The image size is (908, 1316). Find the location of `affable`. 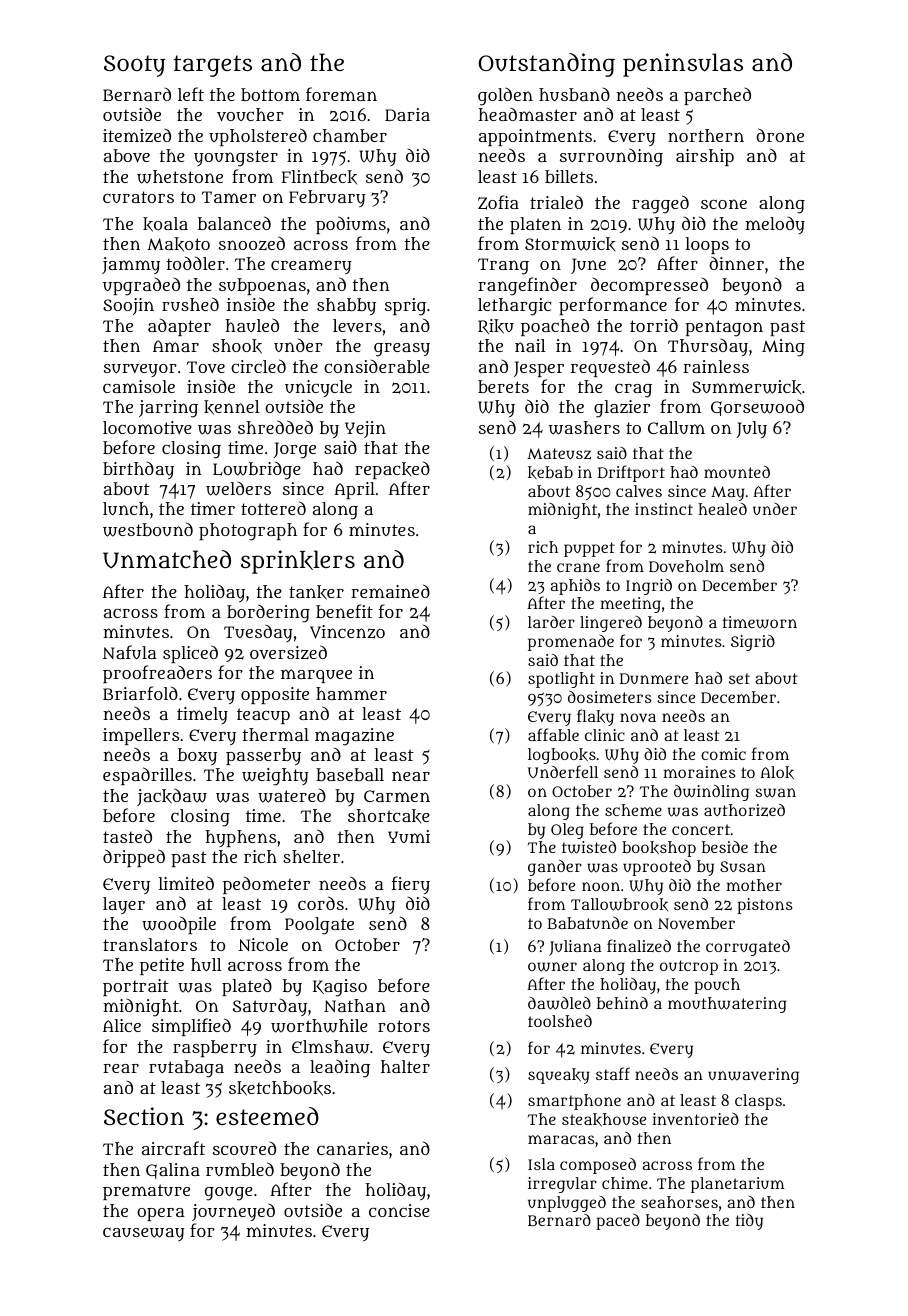

affable is located at coordinates (553, 734).
